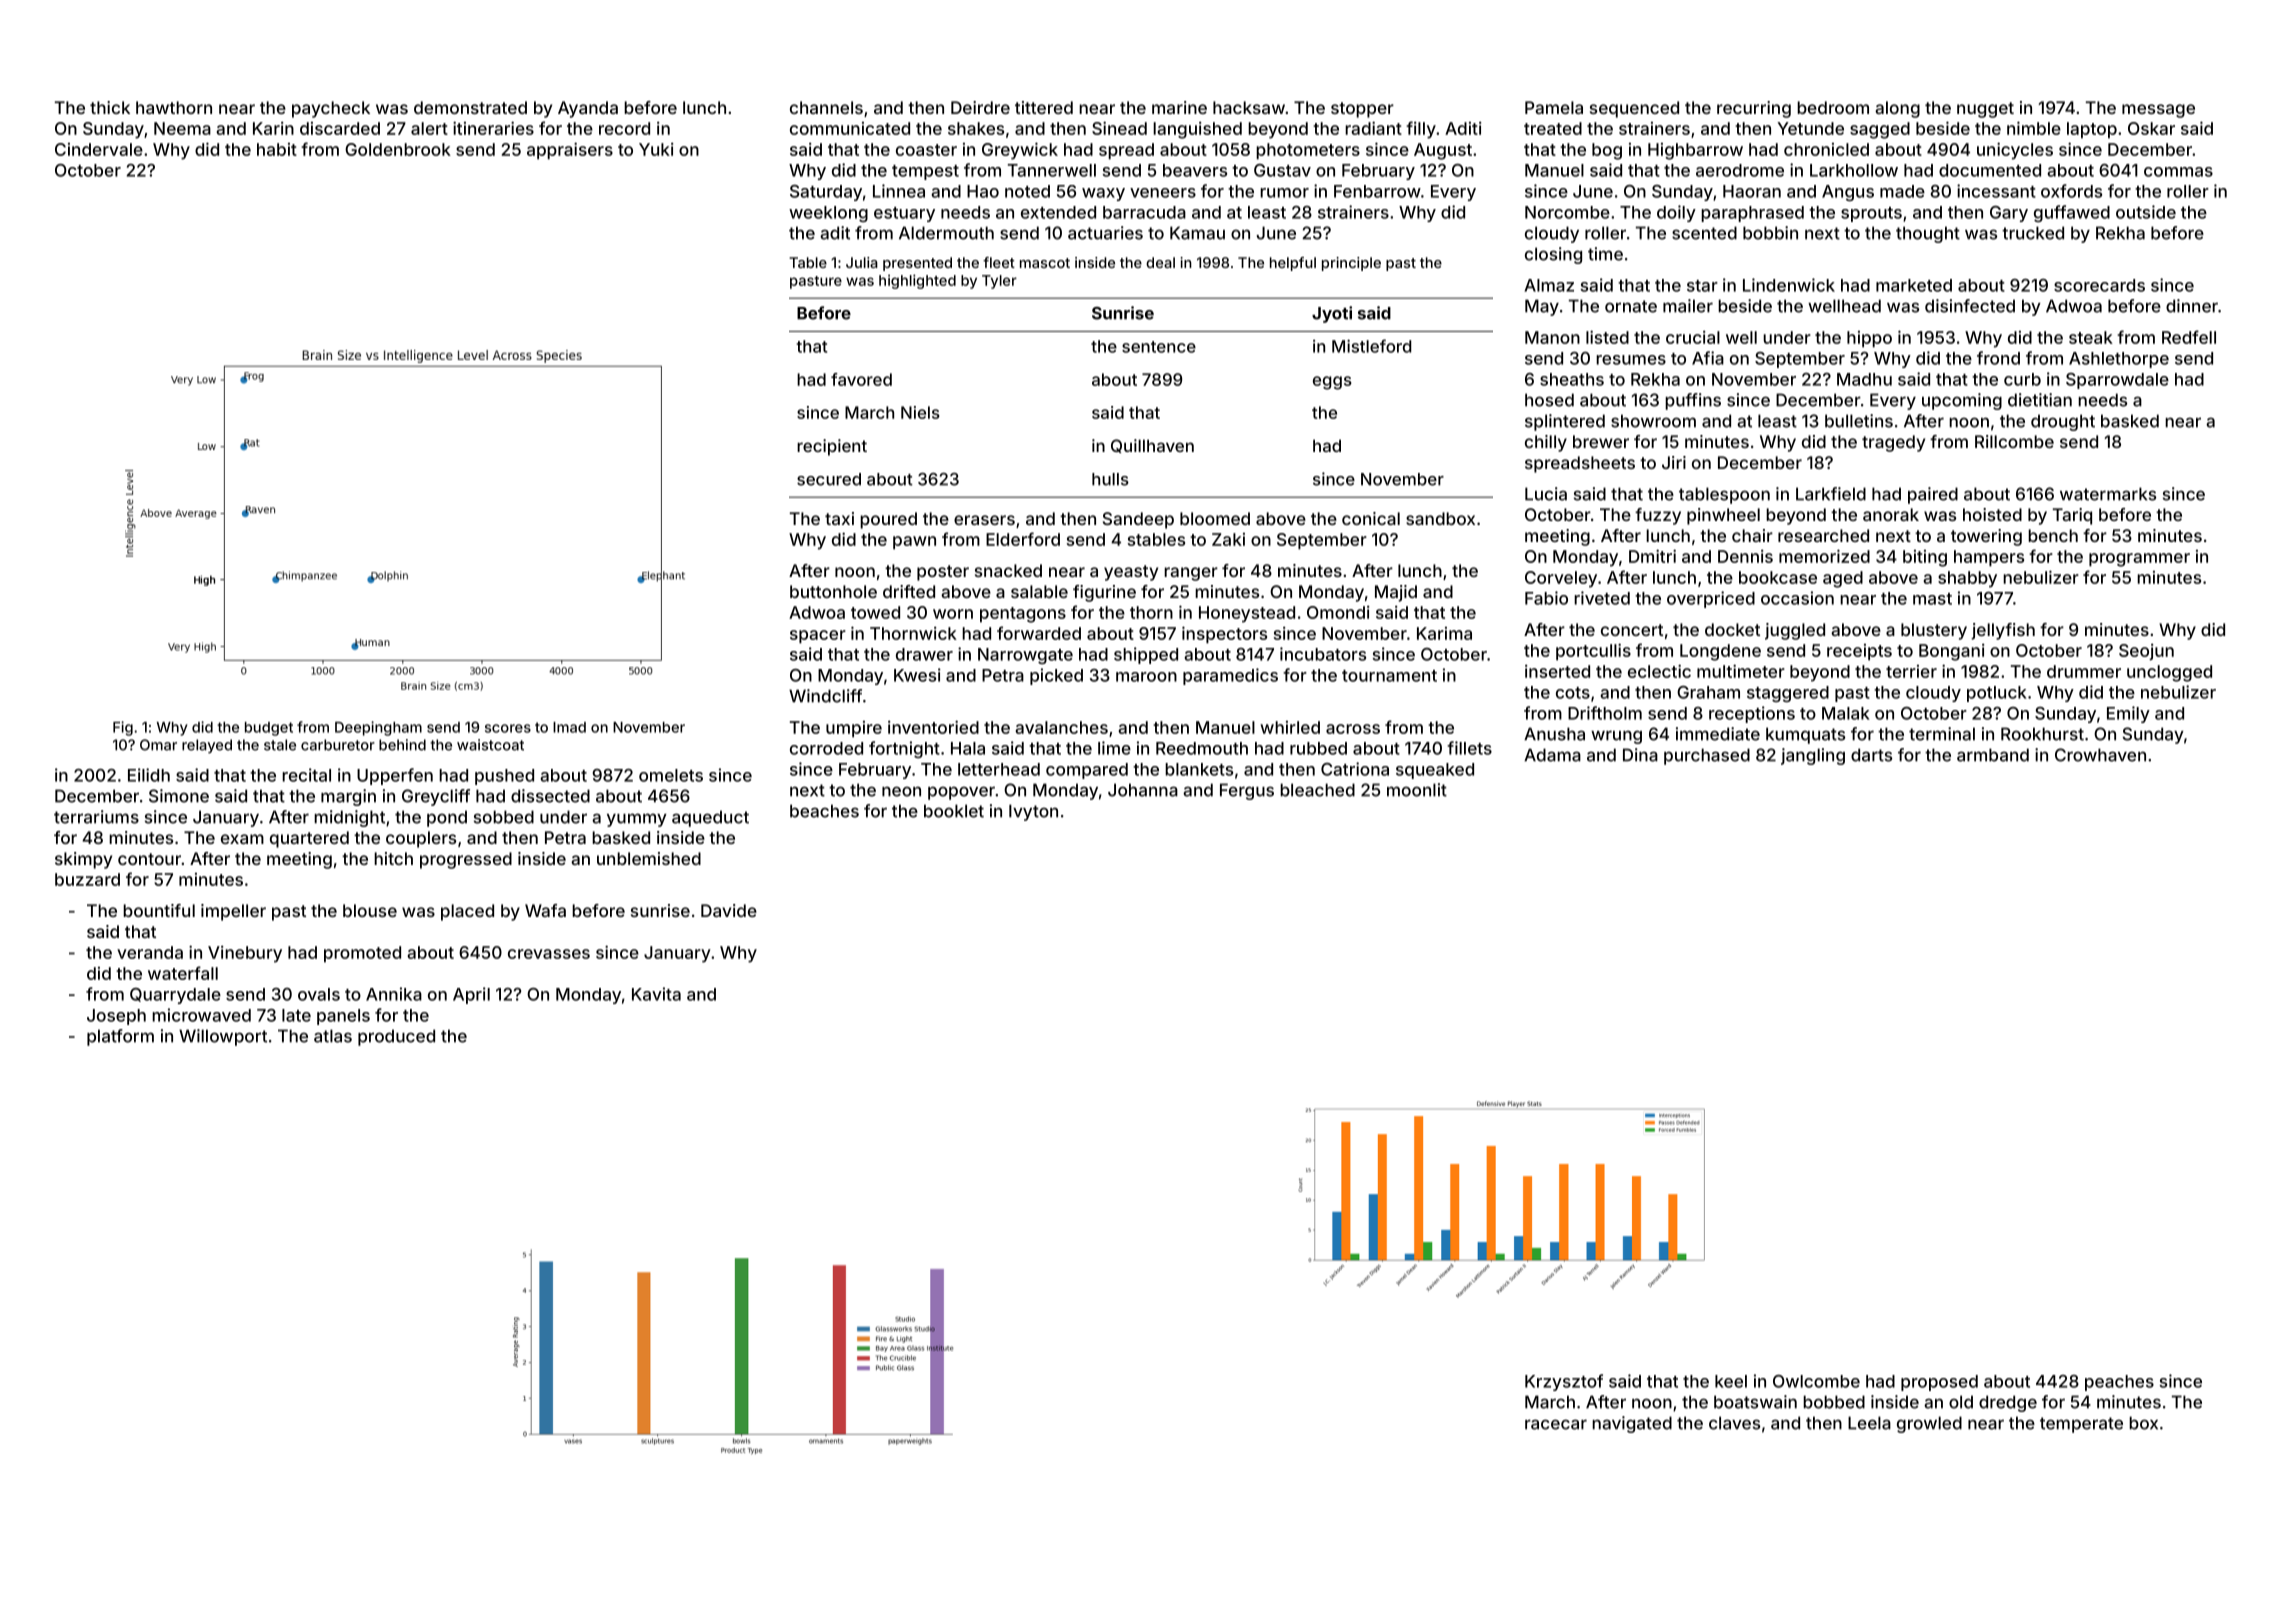  I want to click on favored, so click(861, 379).
